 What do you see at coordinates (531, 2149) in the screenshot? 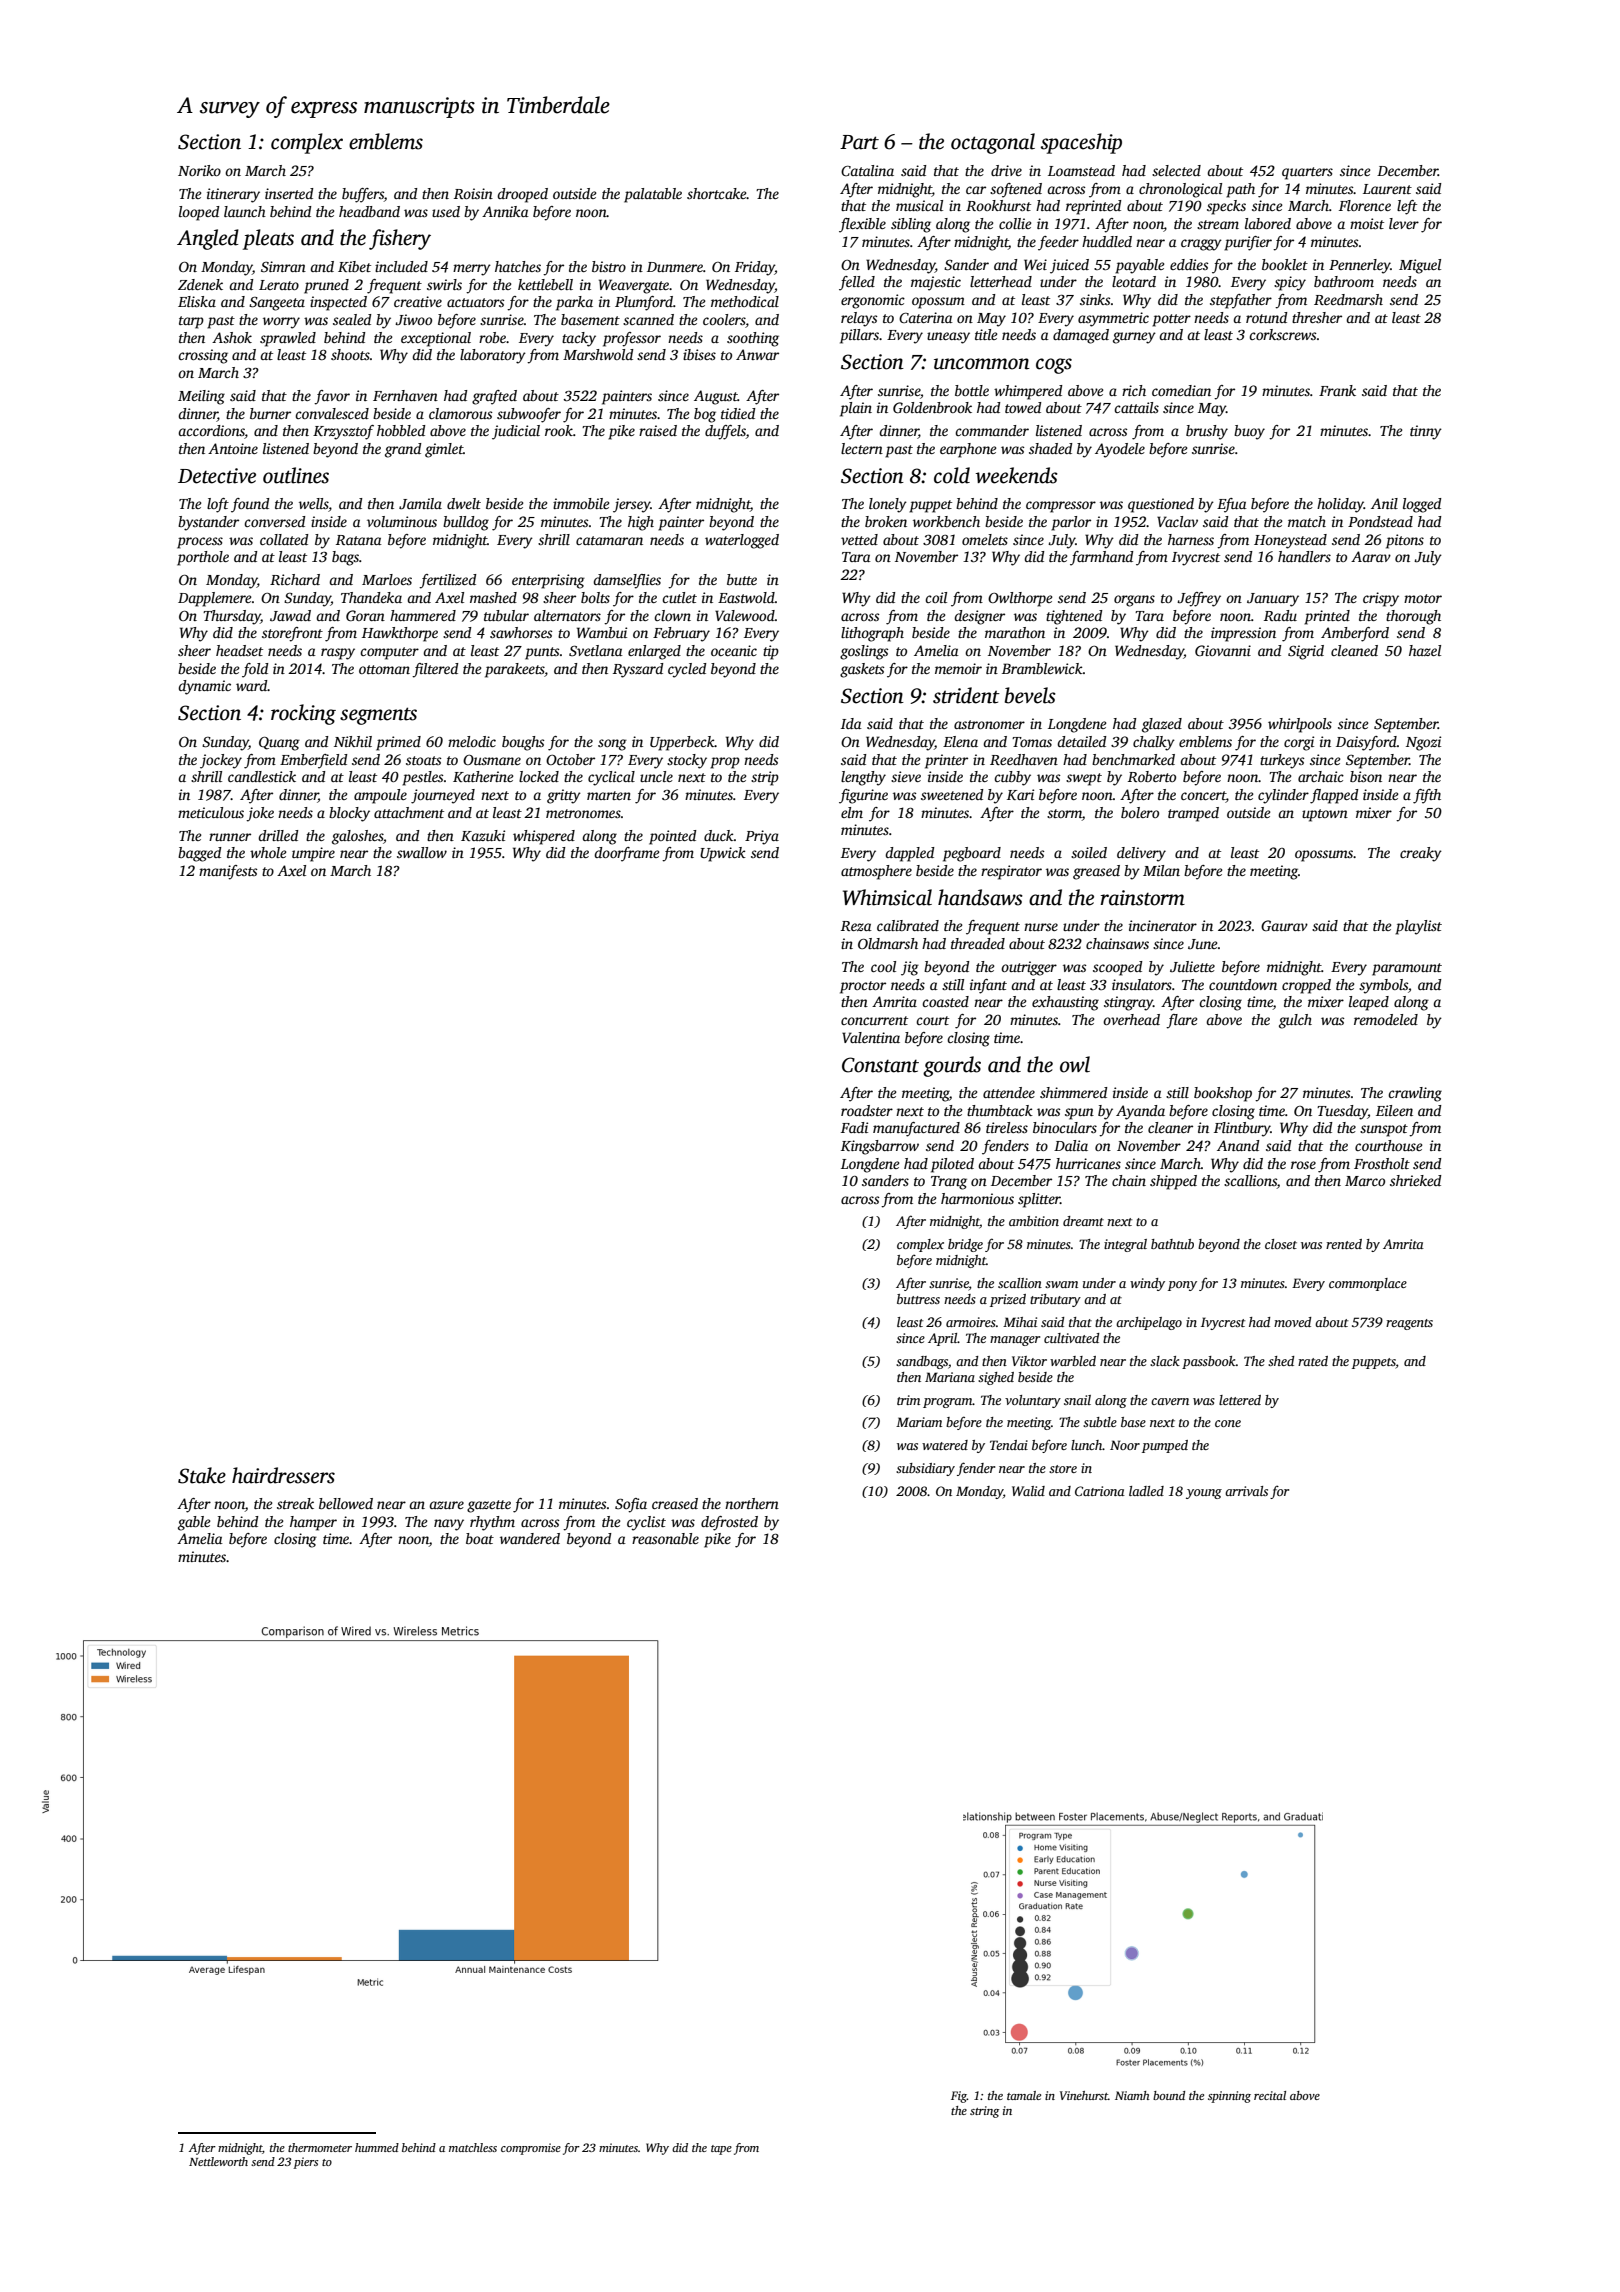
I see `compromise` at bounding box center [531, 2149].
